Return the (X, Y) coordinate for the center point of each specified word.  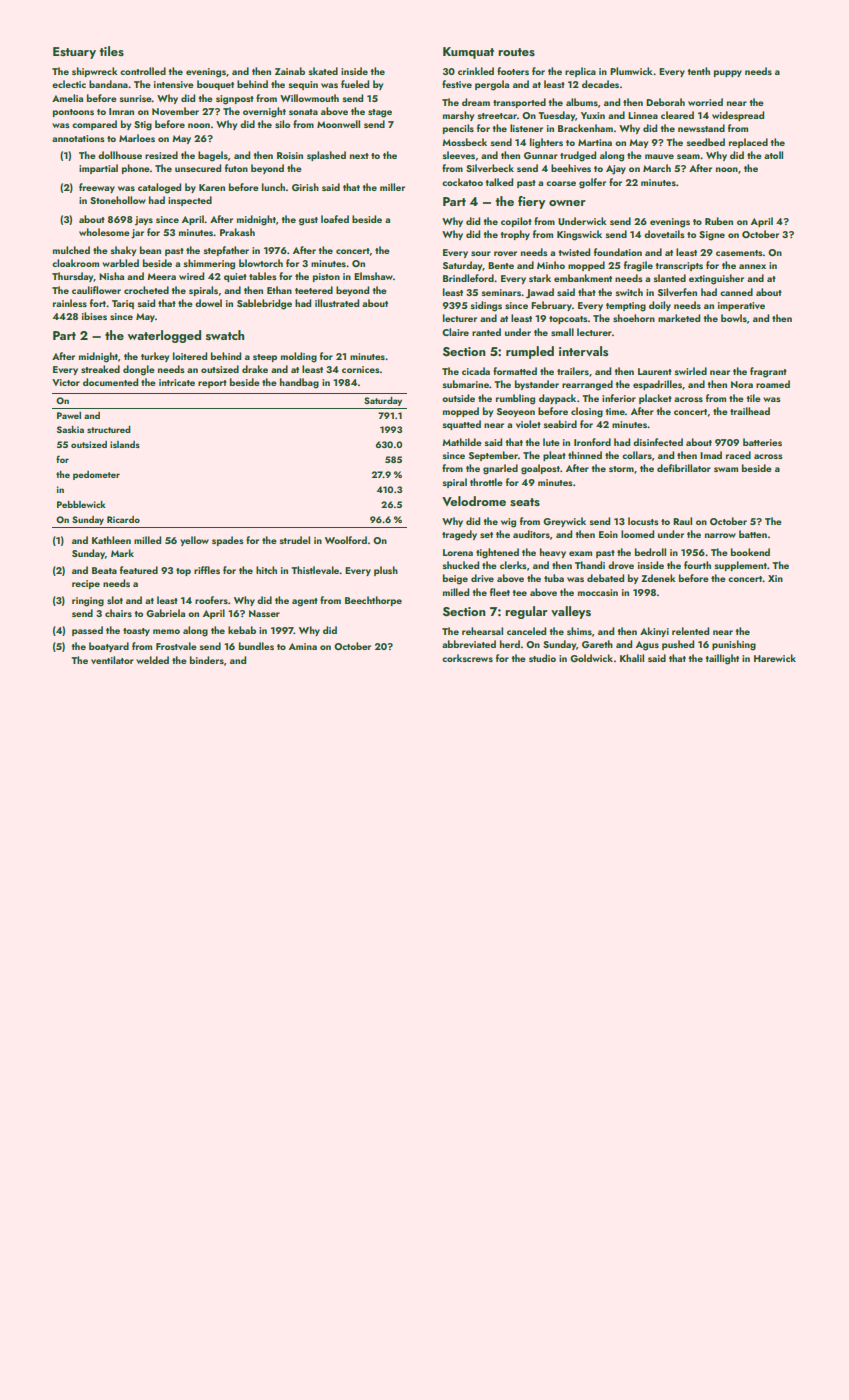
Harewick (775, 658)
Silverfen (677, 292)
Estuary (74, 53)
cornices (361, 369)
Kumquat (468, 53)
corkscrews (467, 658)
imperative (741, 306)
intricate (177, 382)
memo (166, 631)
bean (150, 250)
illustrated (337, 303)
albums (582, 102)
